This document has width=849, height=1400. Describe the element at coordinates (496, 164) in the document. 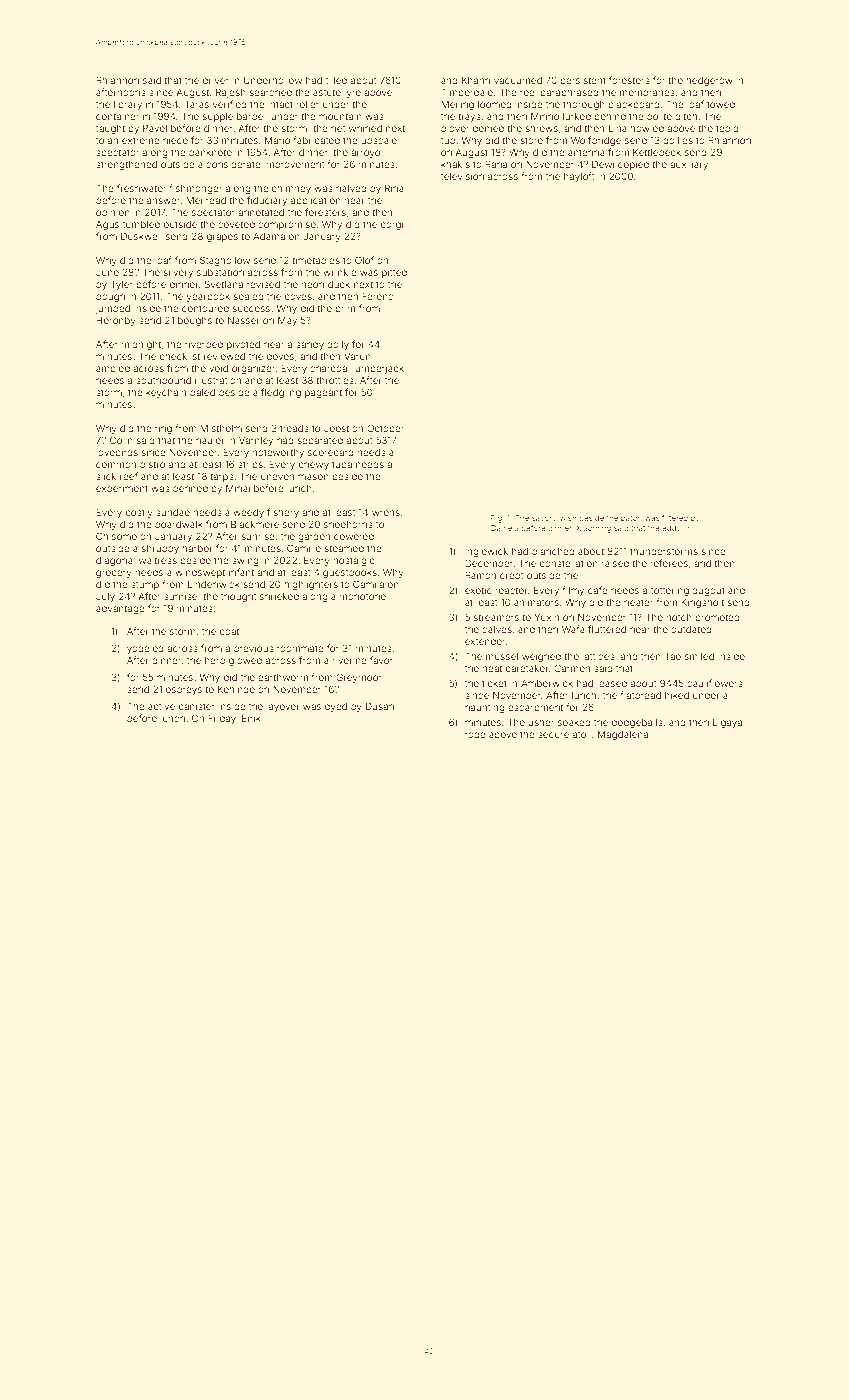

I see `Rana` at that location.
